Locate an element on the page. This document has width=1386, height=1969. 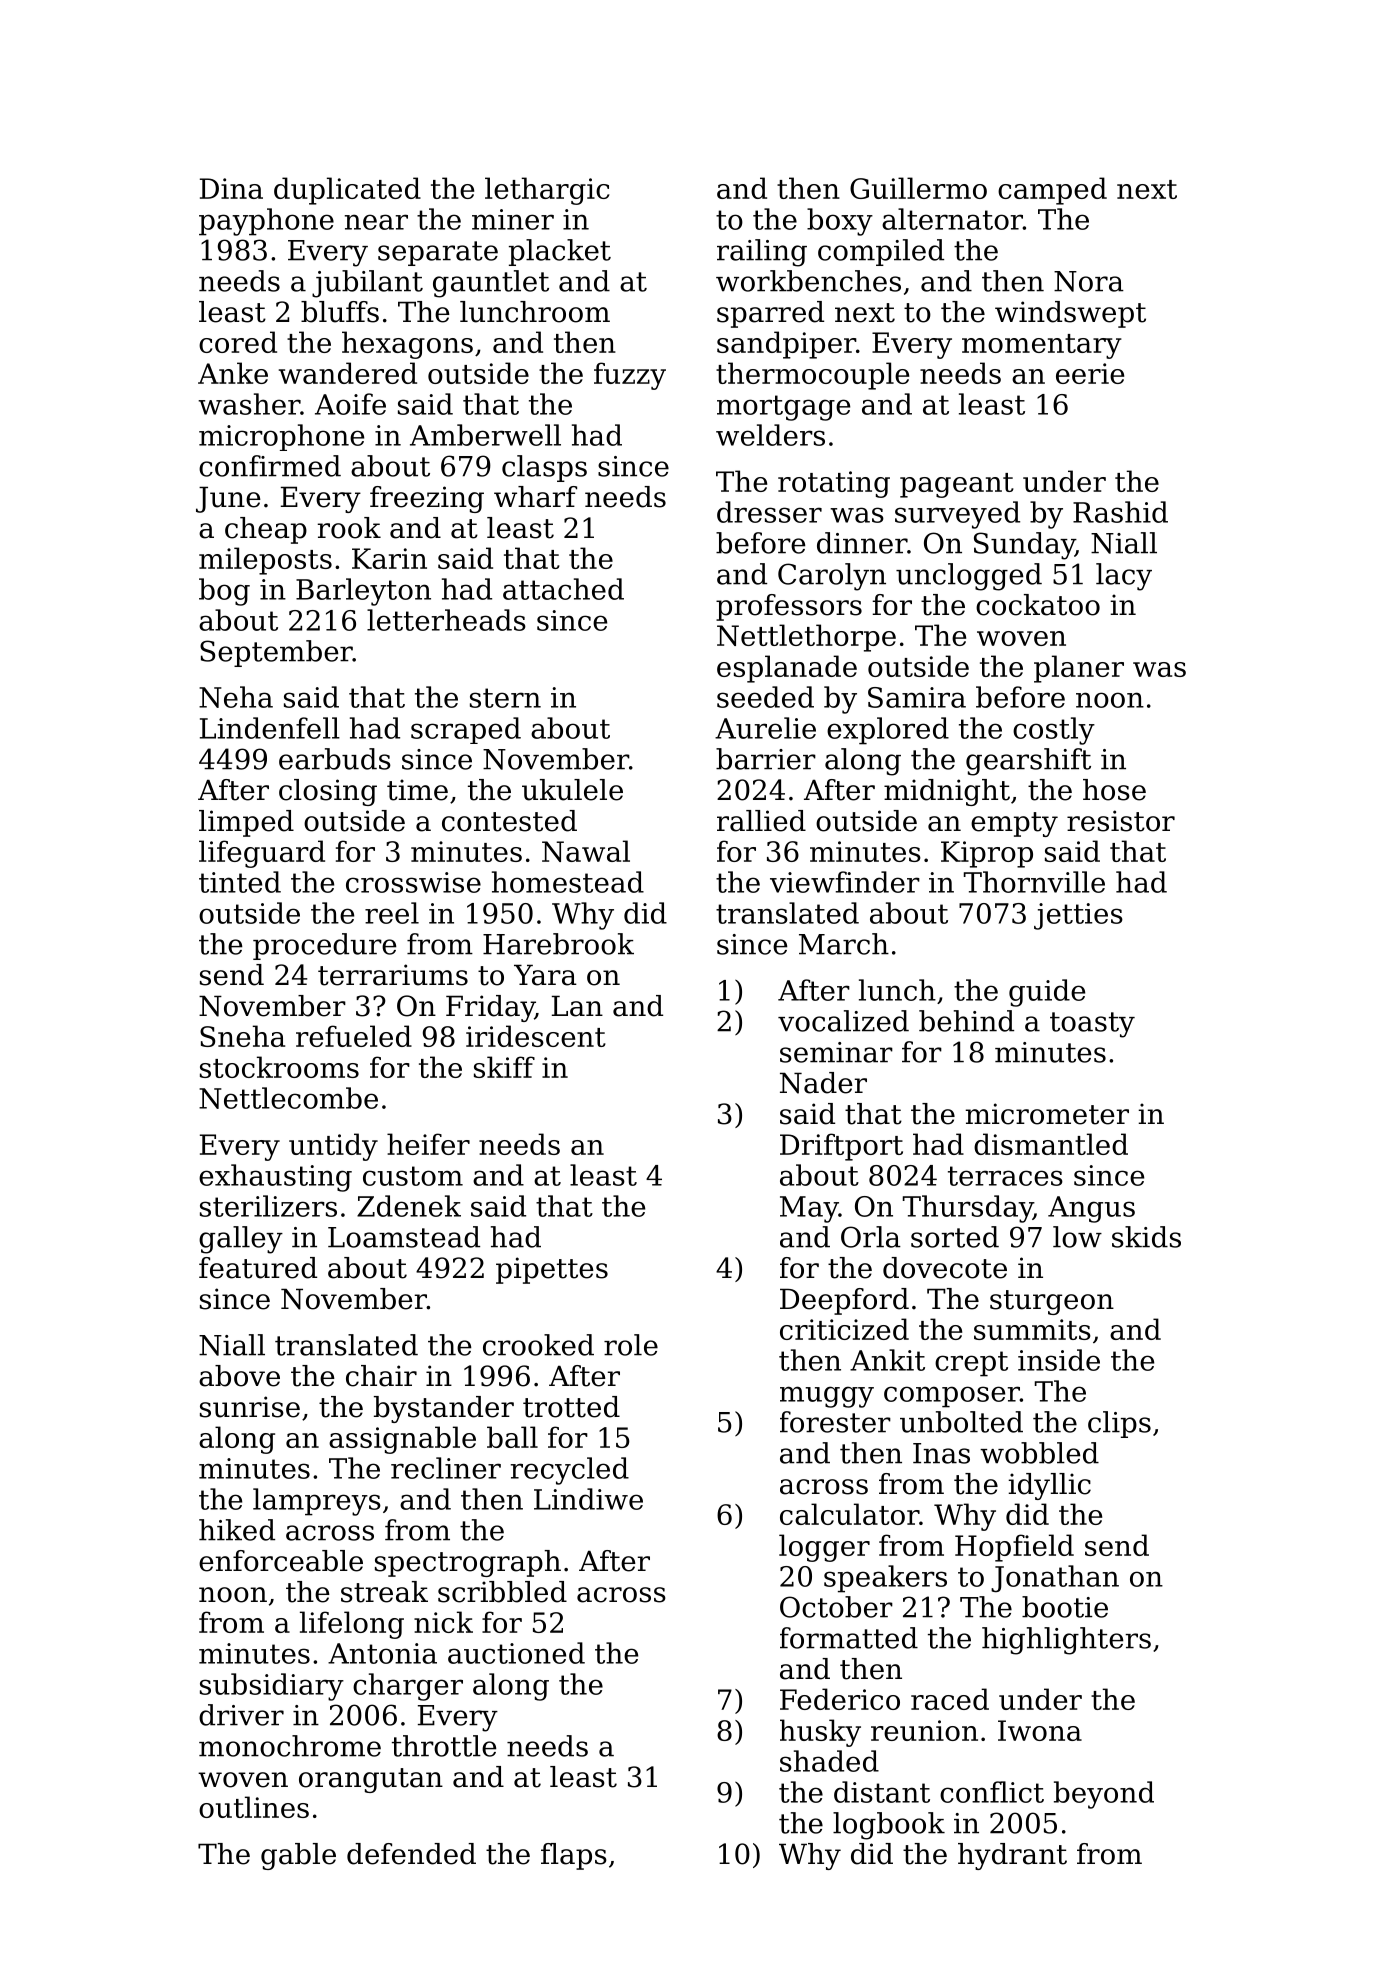
dresser is located at coordinates (769, 512).
